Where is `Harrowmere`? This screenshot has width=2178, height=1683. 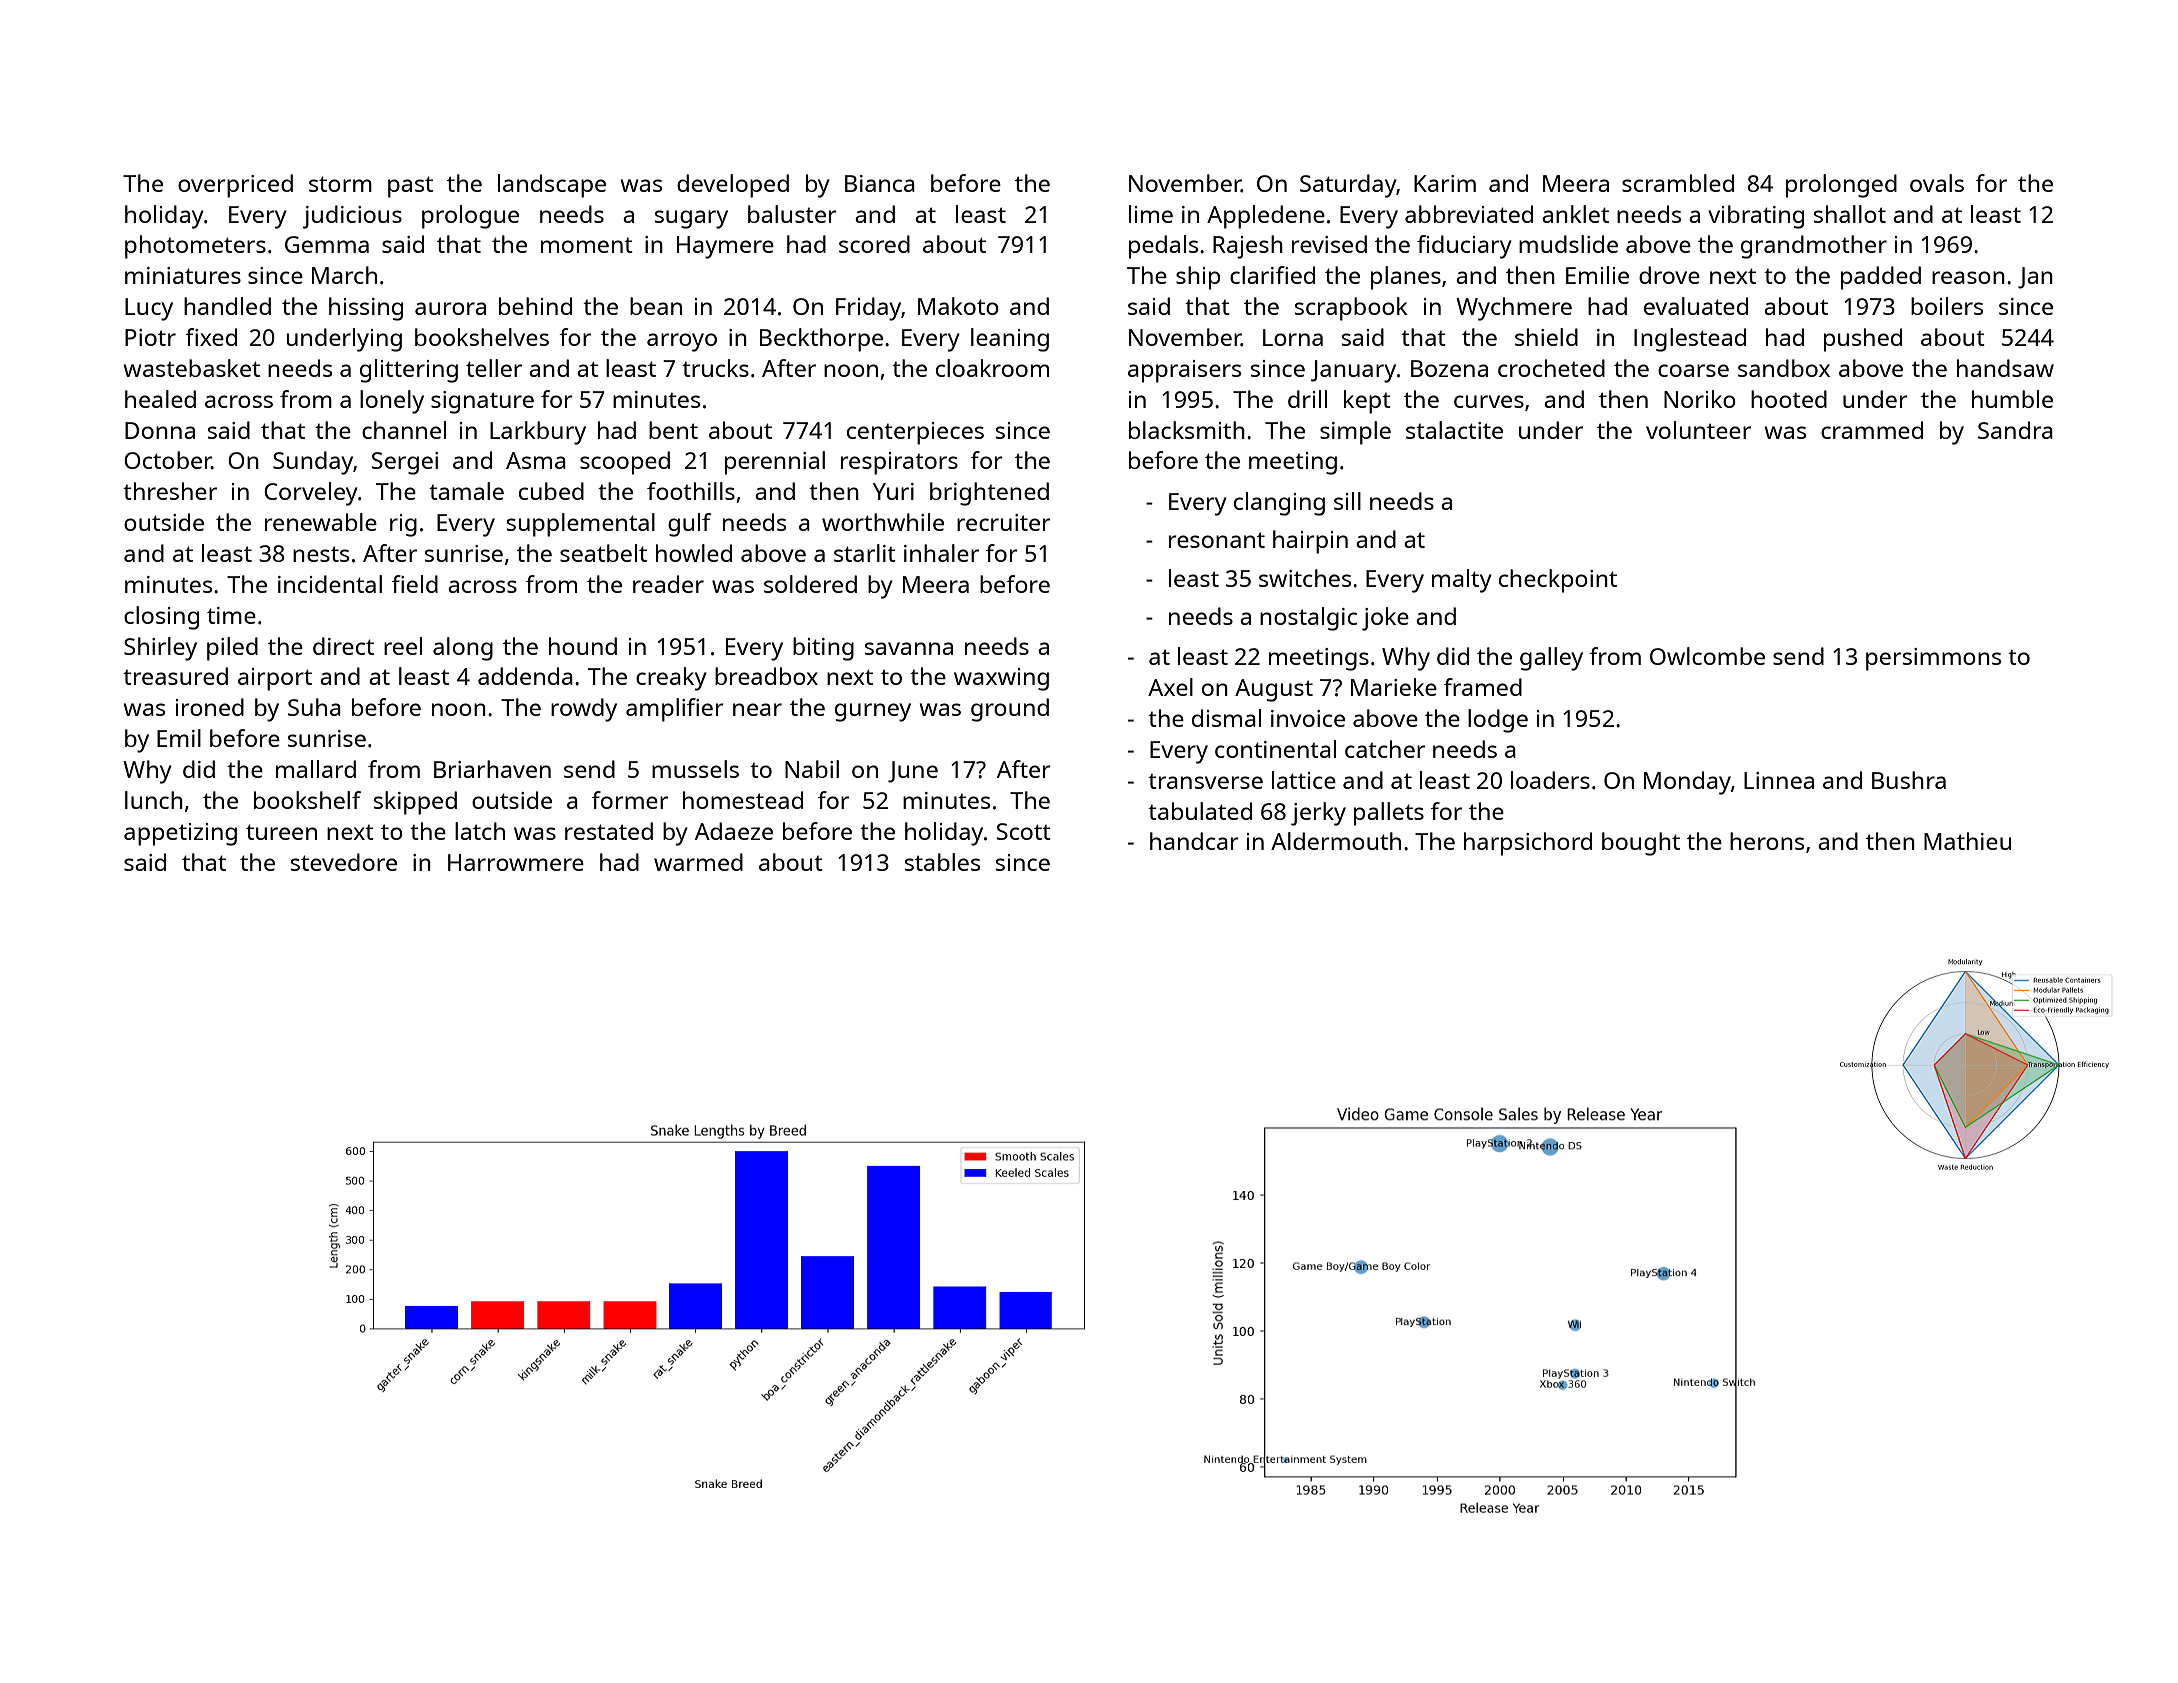
Harrowmere is located at coordinates (516, 862).
